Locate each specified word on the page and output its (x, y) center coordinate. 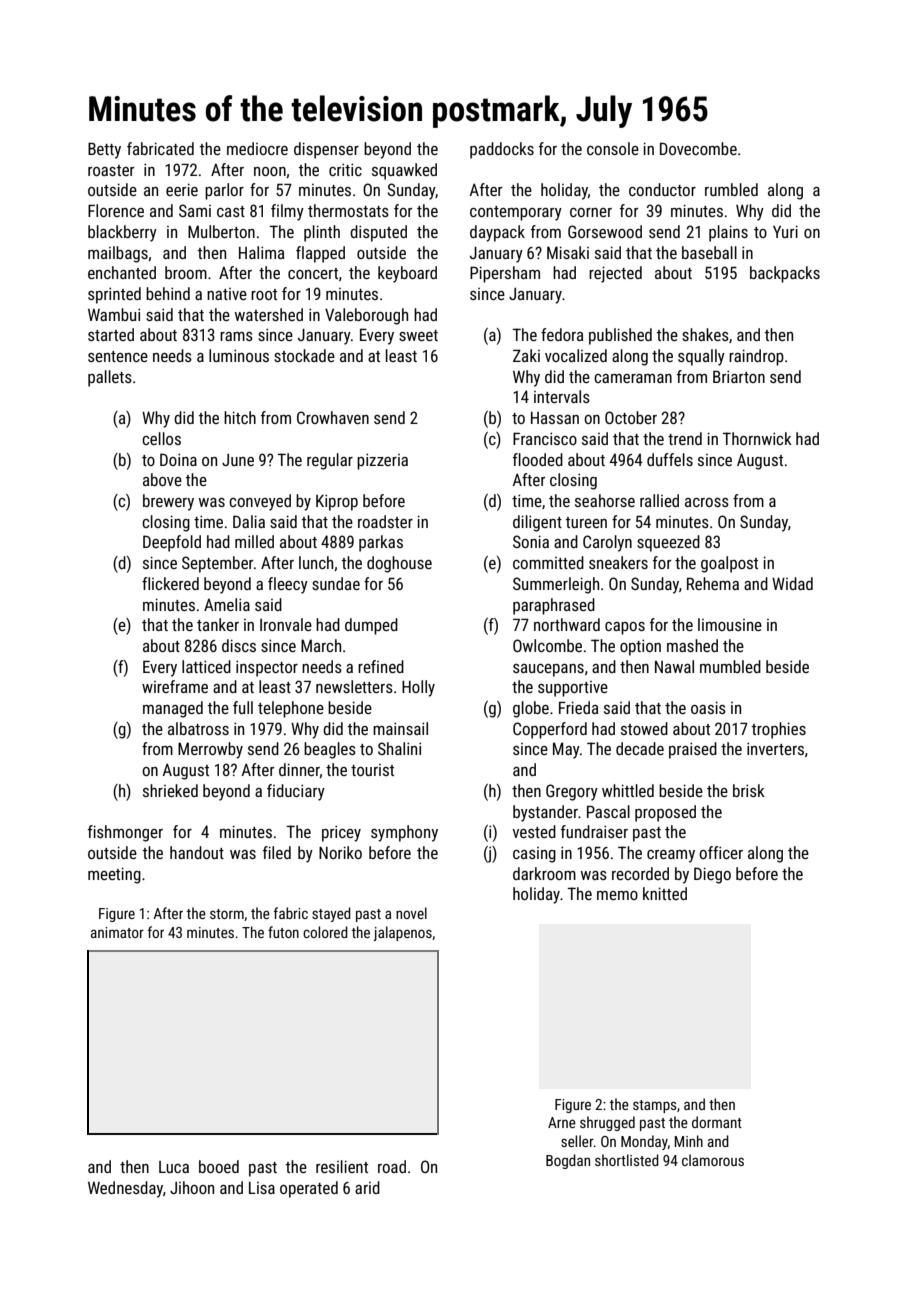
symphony (404, 833)
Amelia (227, 604)
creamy (671, 856)
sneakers (618, 562)
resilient (342, 1166)
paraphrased (554, 606)
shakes (705, 334)
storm (227, 914)
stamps (655, 1106)
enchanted (122, 272)
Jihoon (192, 1187)
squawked (404, 171)
